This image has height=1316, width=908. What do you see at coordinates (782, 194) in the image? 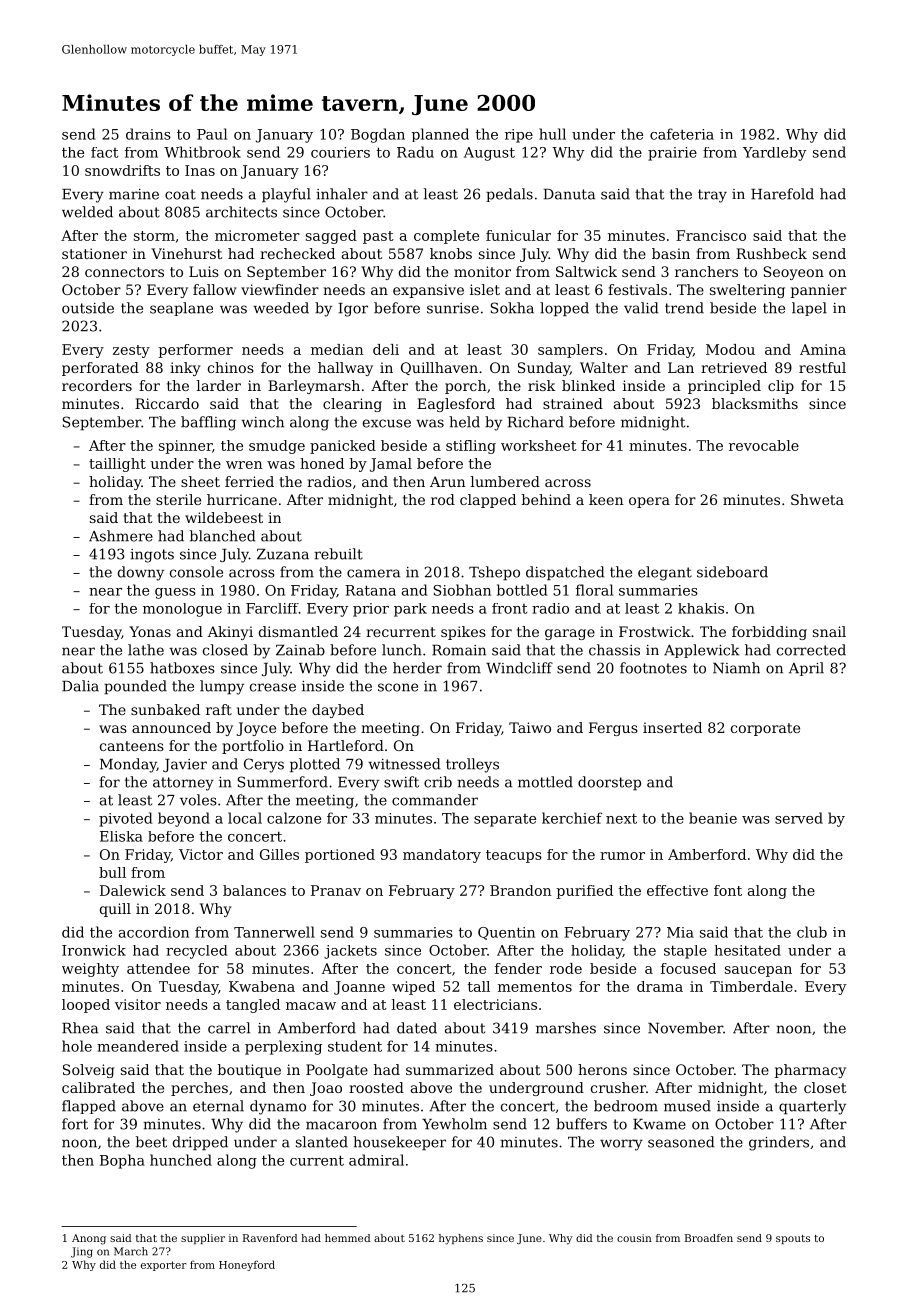
I see `Harefold` at bounding box center [782, 194].
